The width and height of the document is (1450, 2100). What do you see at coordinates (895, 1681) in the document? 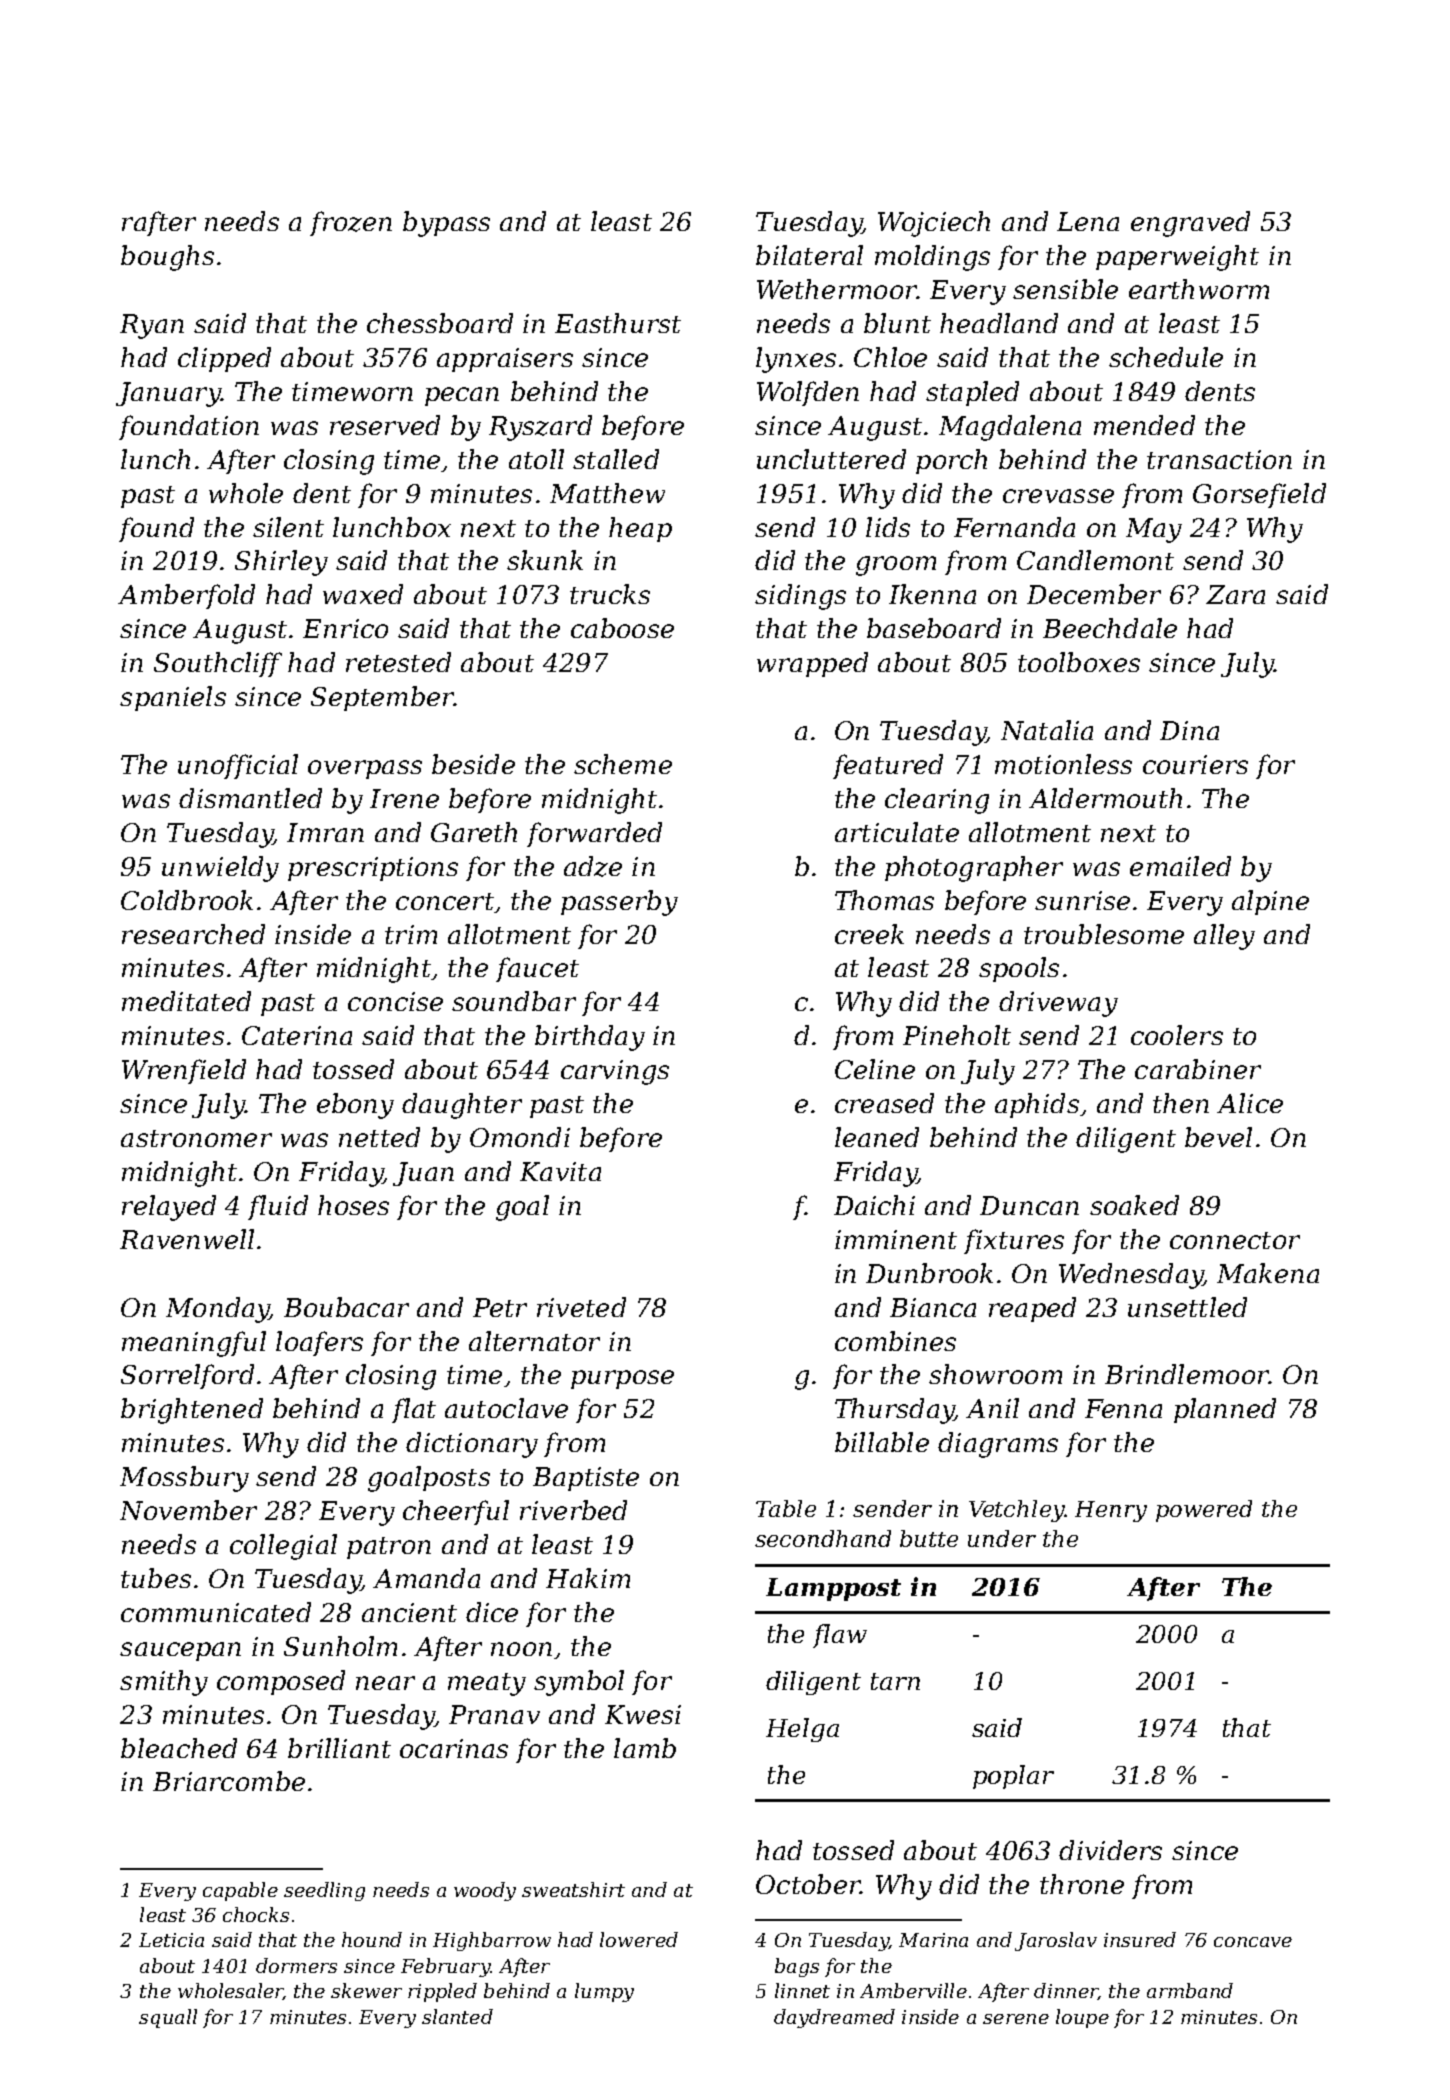
I see `tarn` at bounding box center [895, 1681].
